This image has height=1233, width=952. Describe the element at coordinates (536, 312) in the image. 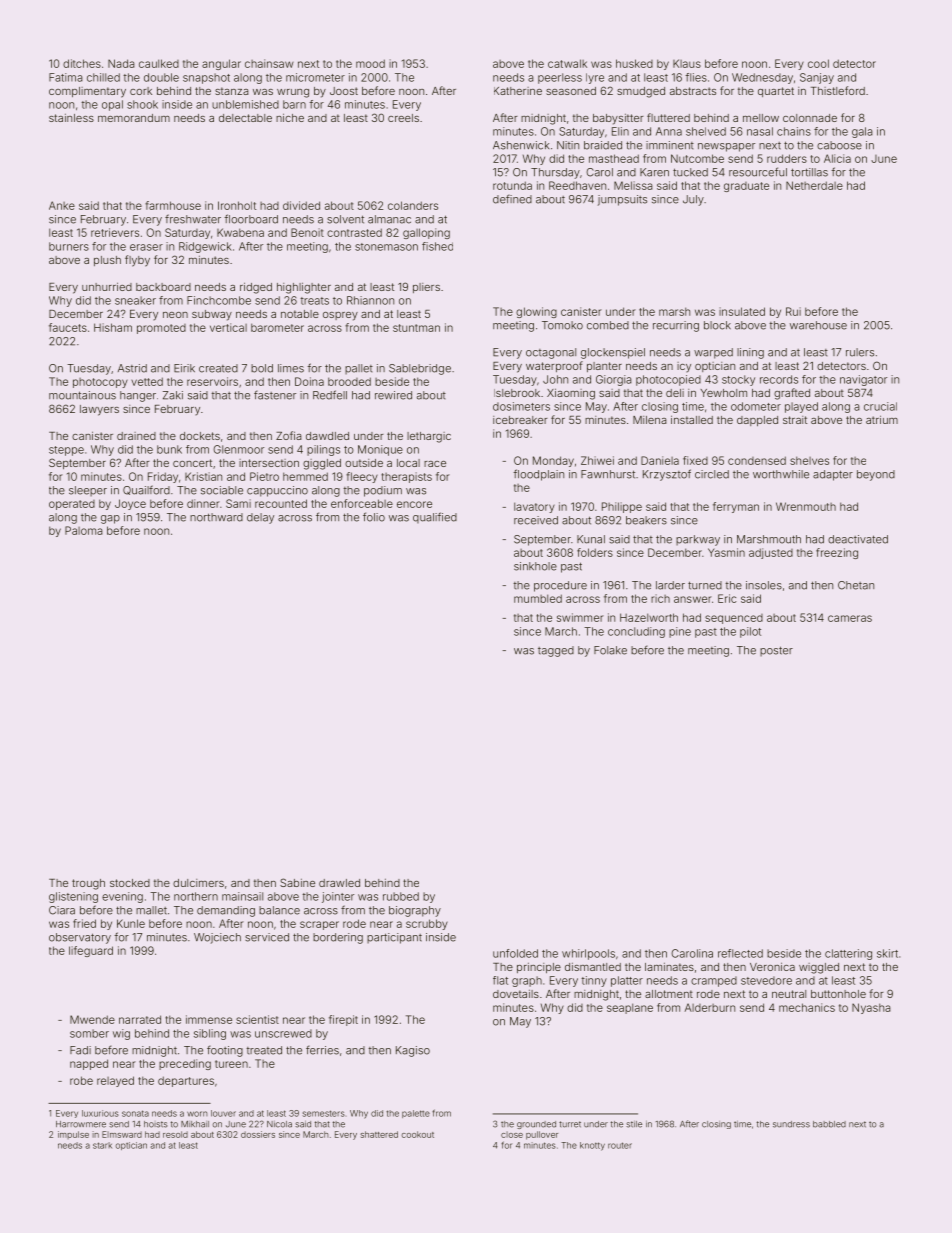

I see `glowing` at that location.
